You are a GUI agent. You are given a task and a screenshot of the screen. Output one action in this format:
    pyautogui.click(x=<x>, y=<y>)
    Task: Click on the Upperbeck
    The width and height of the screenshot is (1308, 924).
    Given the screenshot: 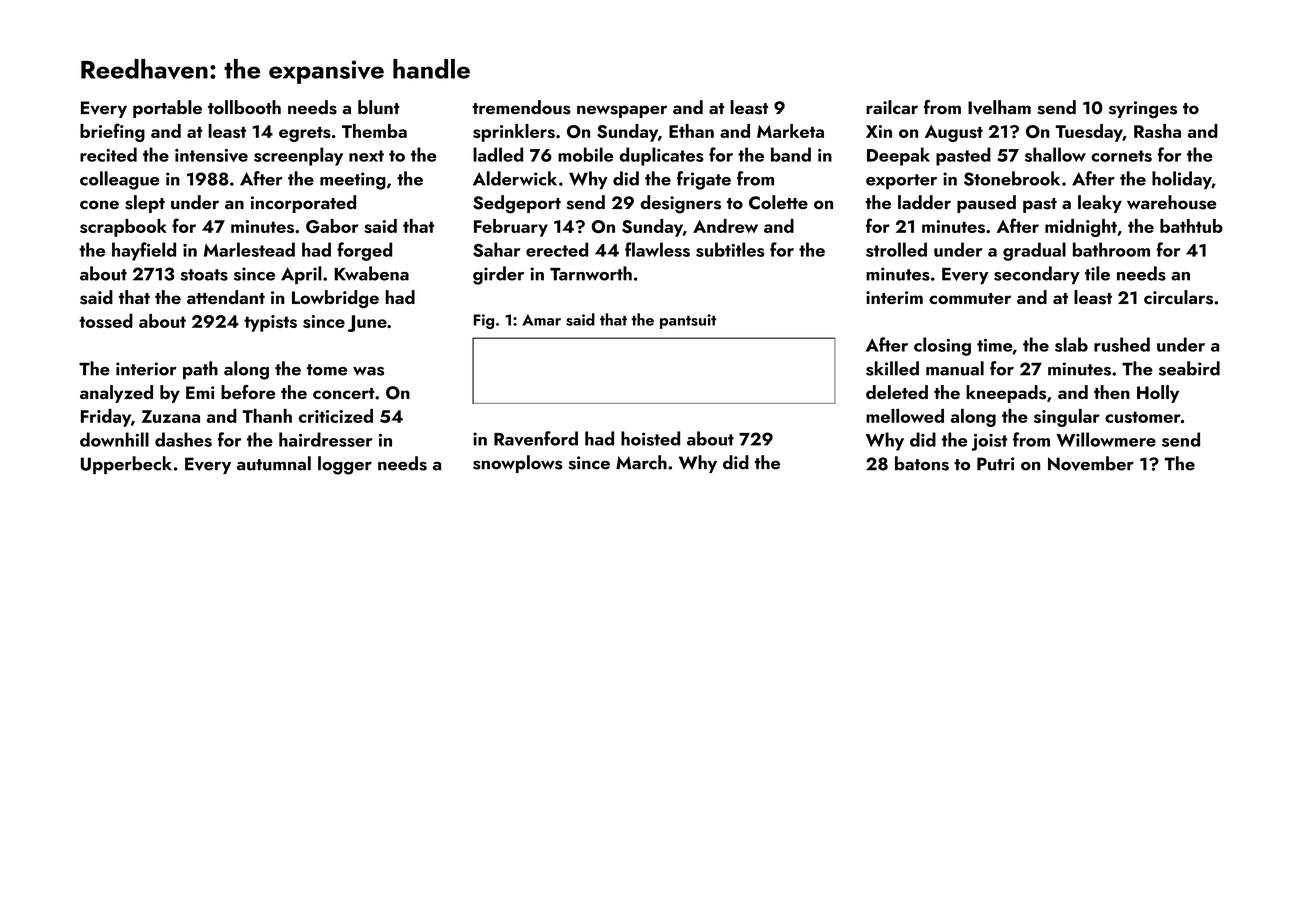 What is the action you would take?
    pyautogui.click(x=126, y=465)
